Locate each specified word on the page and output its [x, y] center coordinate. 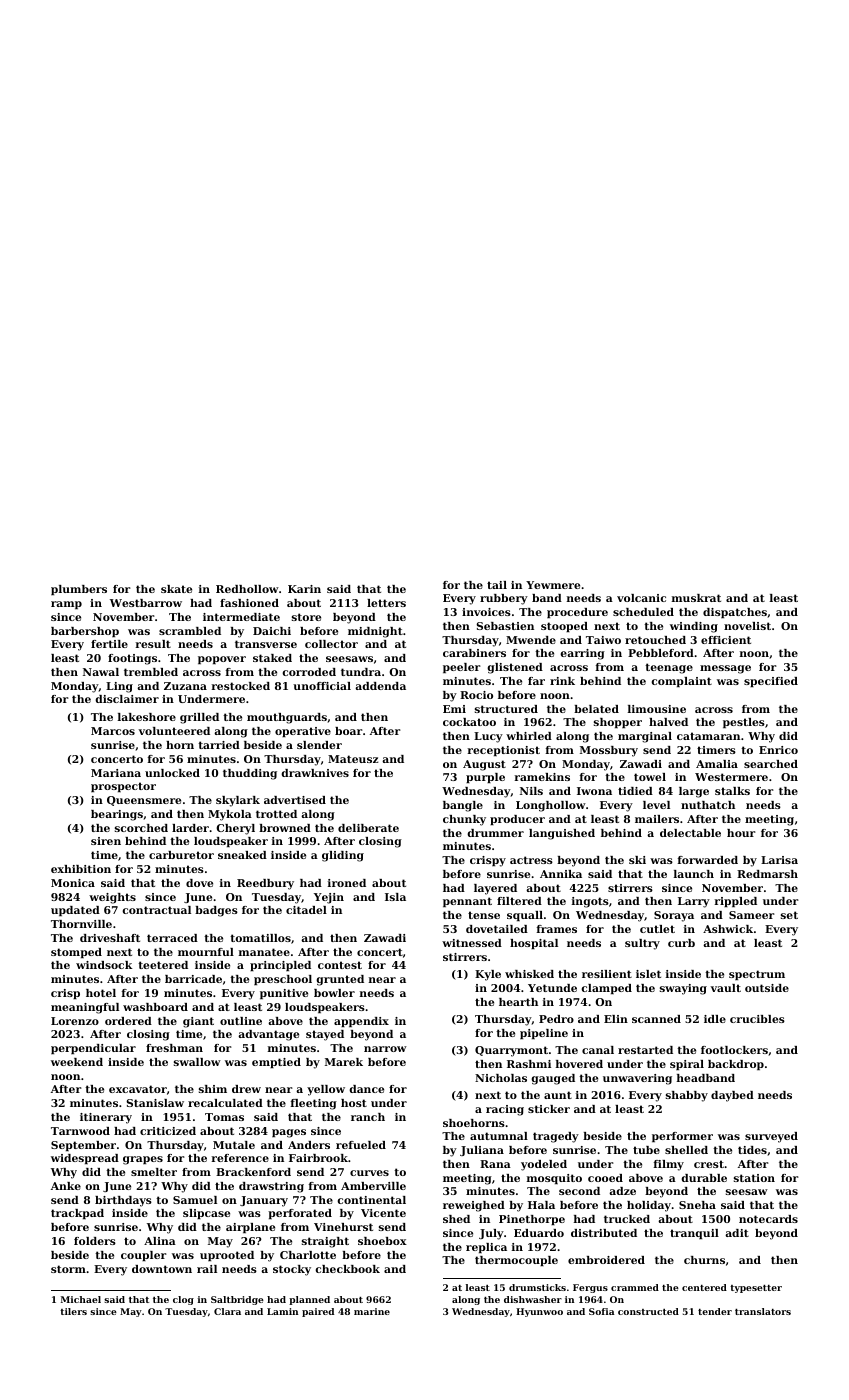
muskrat [696, 598]
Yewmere [553, 585]
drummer [495, 833]
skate [176, 589]
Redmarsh [767, 874]
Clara [227, 1311]
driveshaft [110, 938]
